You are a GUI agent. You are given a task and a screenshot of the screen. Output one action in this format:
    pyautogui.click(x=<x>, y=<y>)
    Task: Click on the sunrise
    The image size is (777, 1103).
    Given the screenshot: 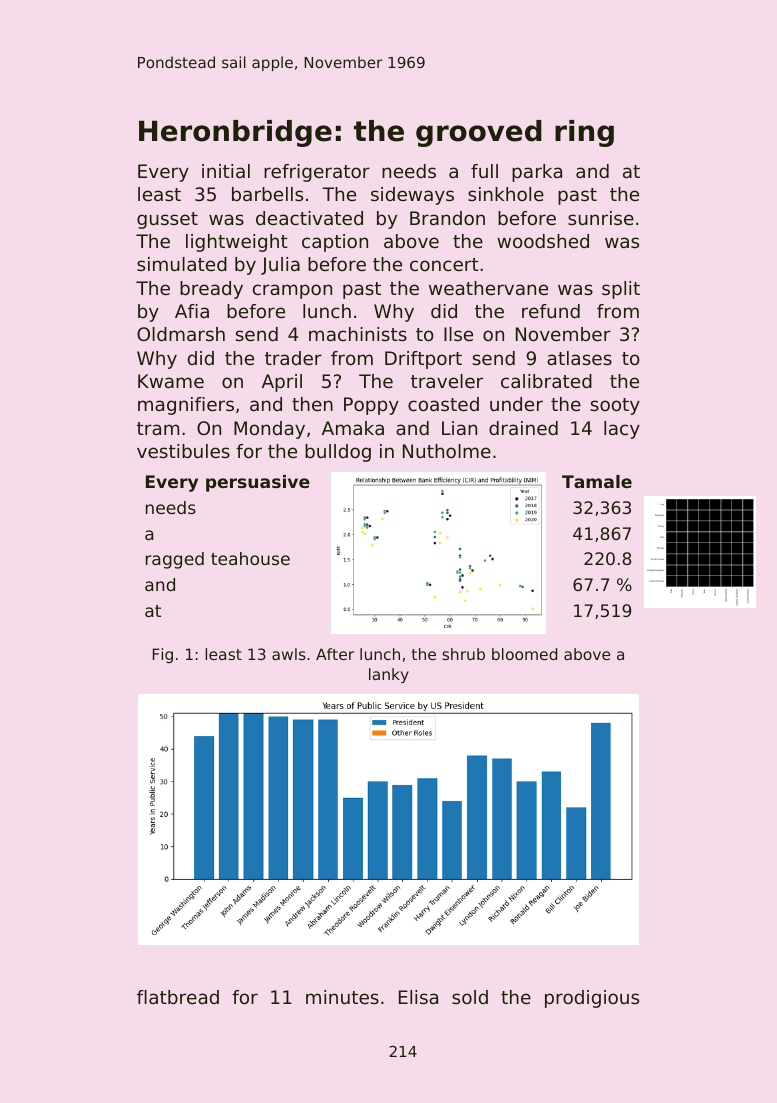 What is the action you would take?
    pyautogui.click(x=601, y=218)
